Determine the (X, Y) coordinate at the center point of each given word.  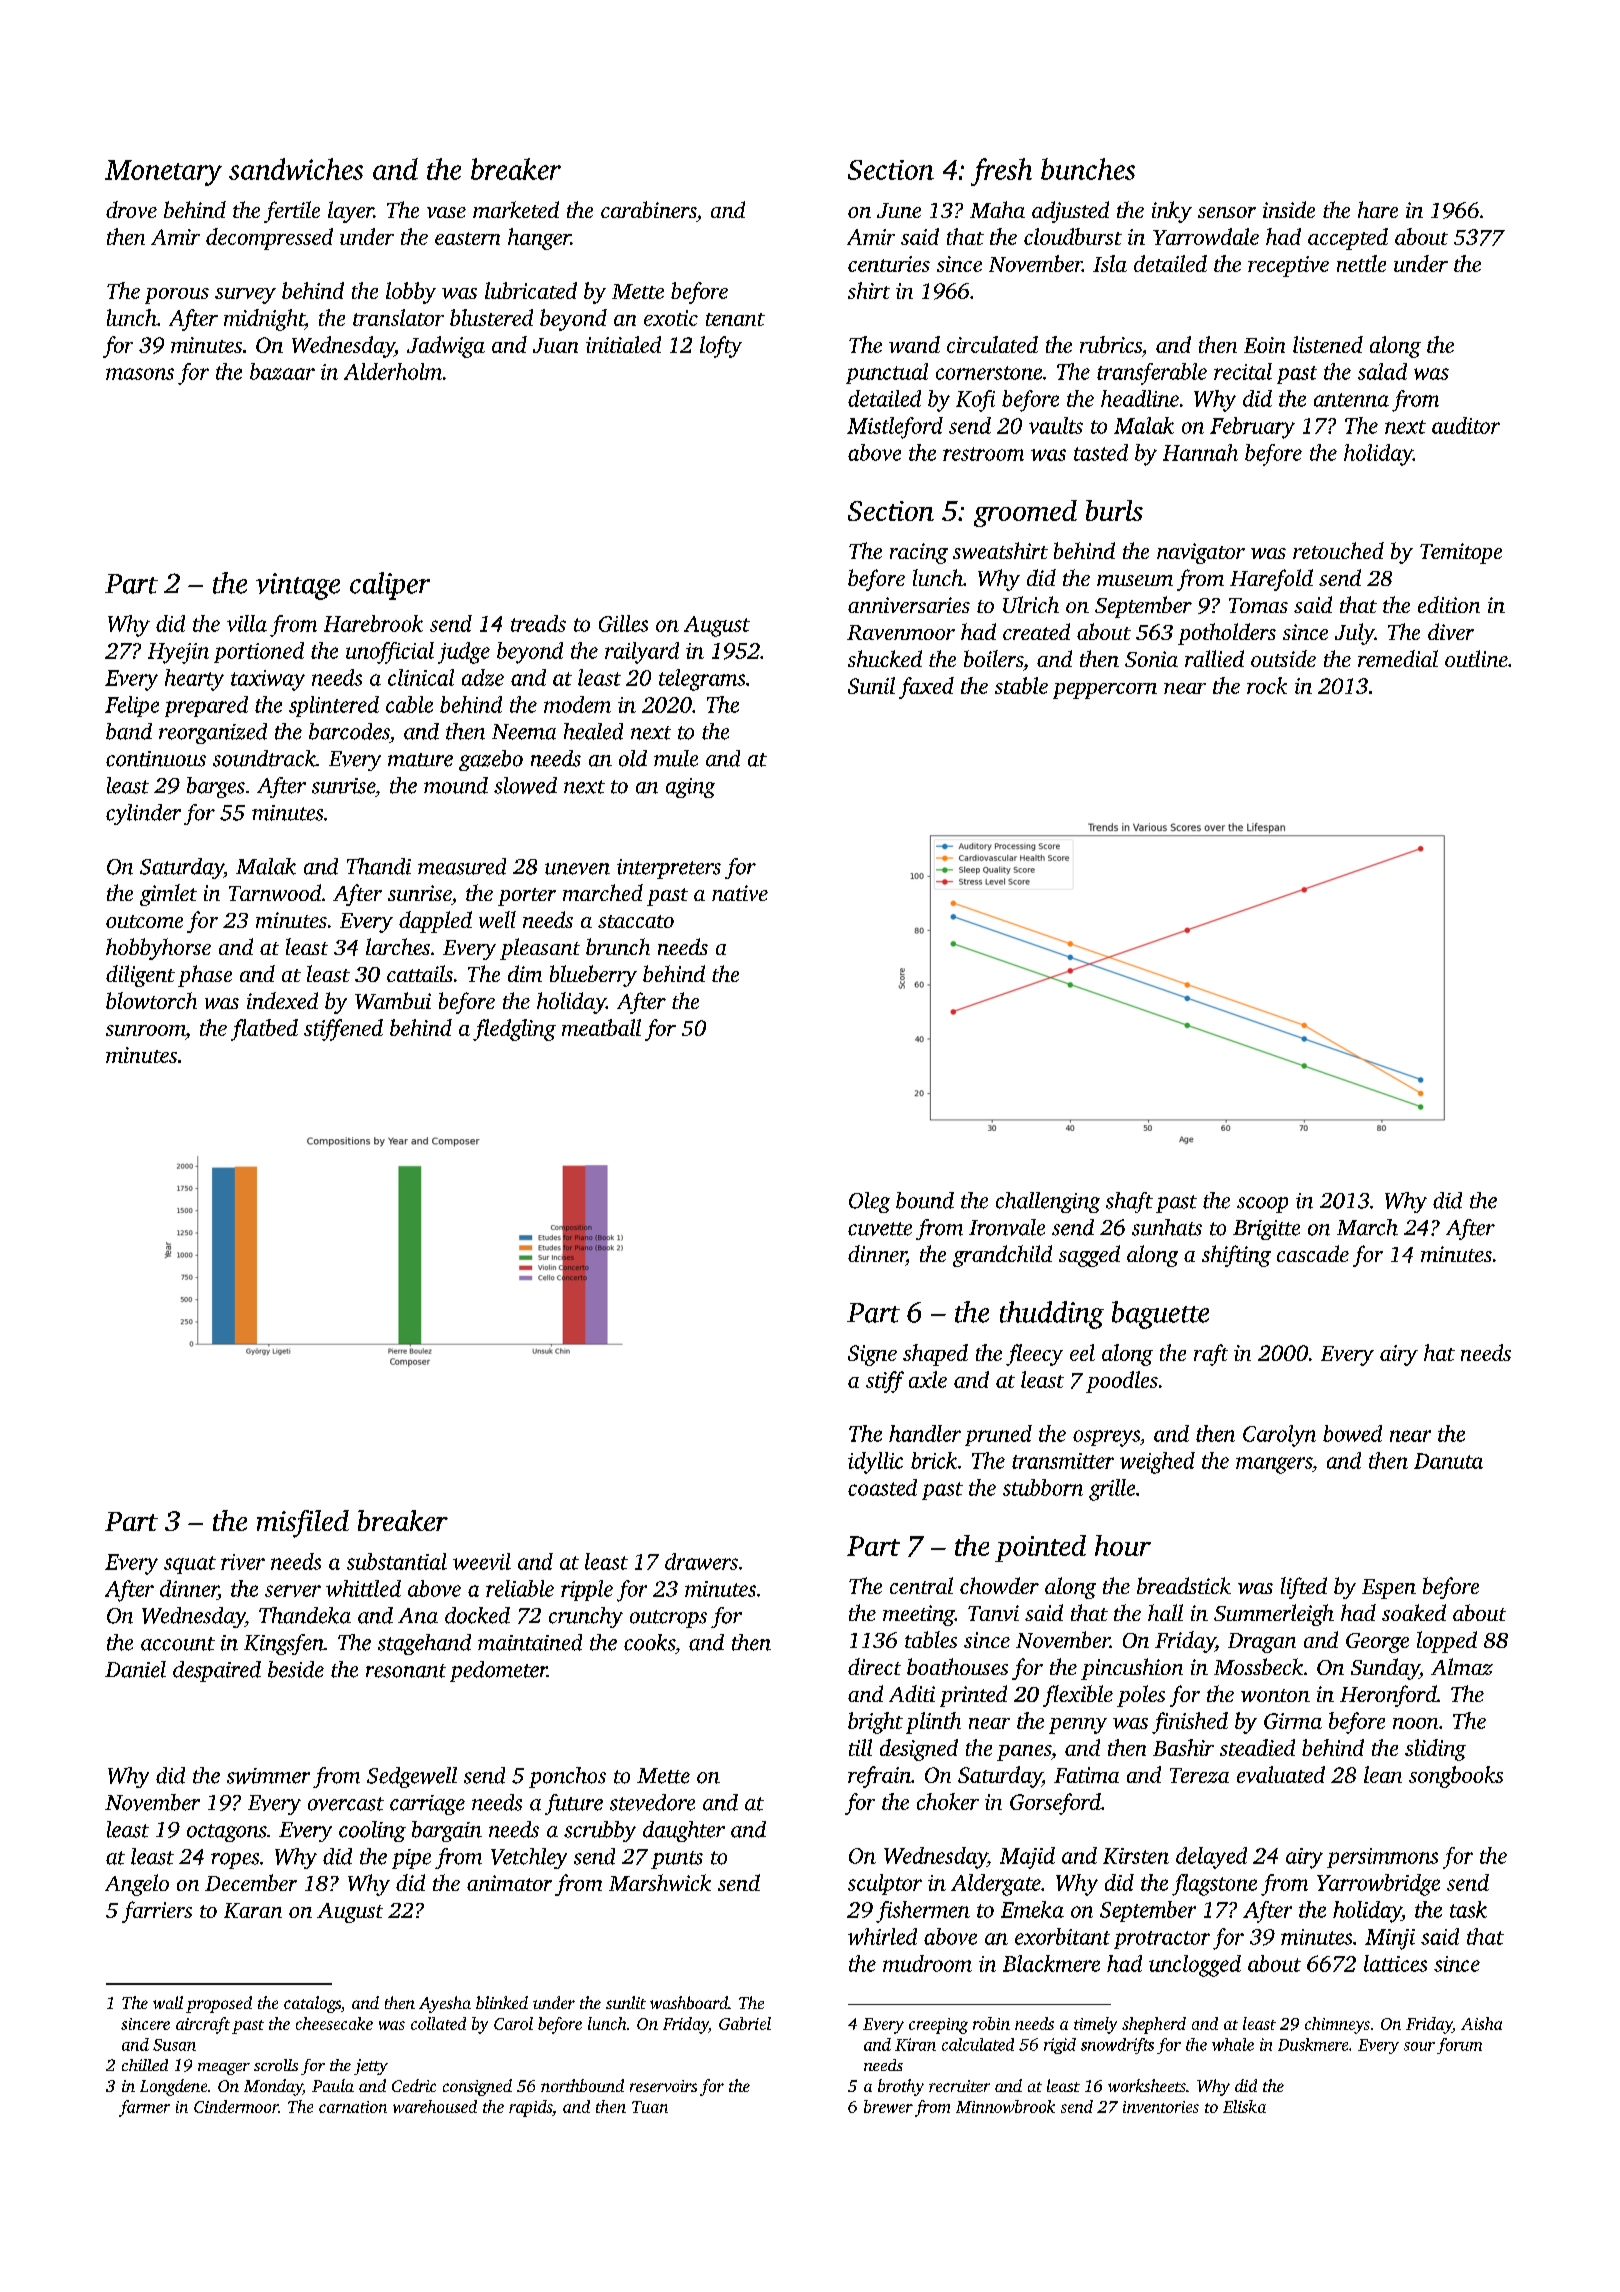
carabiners (648, 209)
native (740, 893)
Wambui (393, 1000)
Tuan (650, 2107)
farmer (144, 2108)
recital (1243, 371)
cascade (1313, 1253)
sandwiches (296, 169)
